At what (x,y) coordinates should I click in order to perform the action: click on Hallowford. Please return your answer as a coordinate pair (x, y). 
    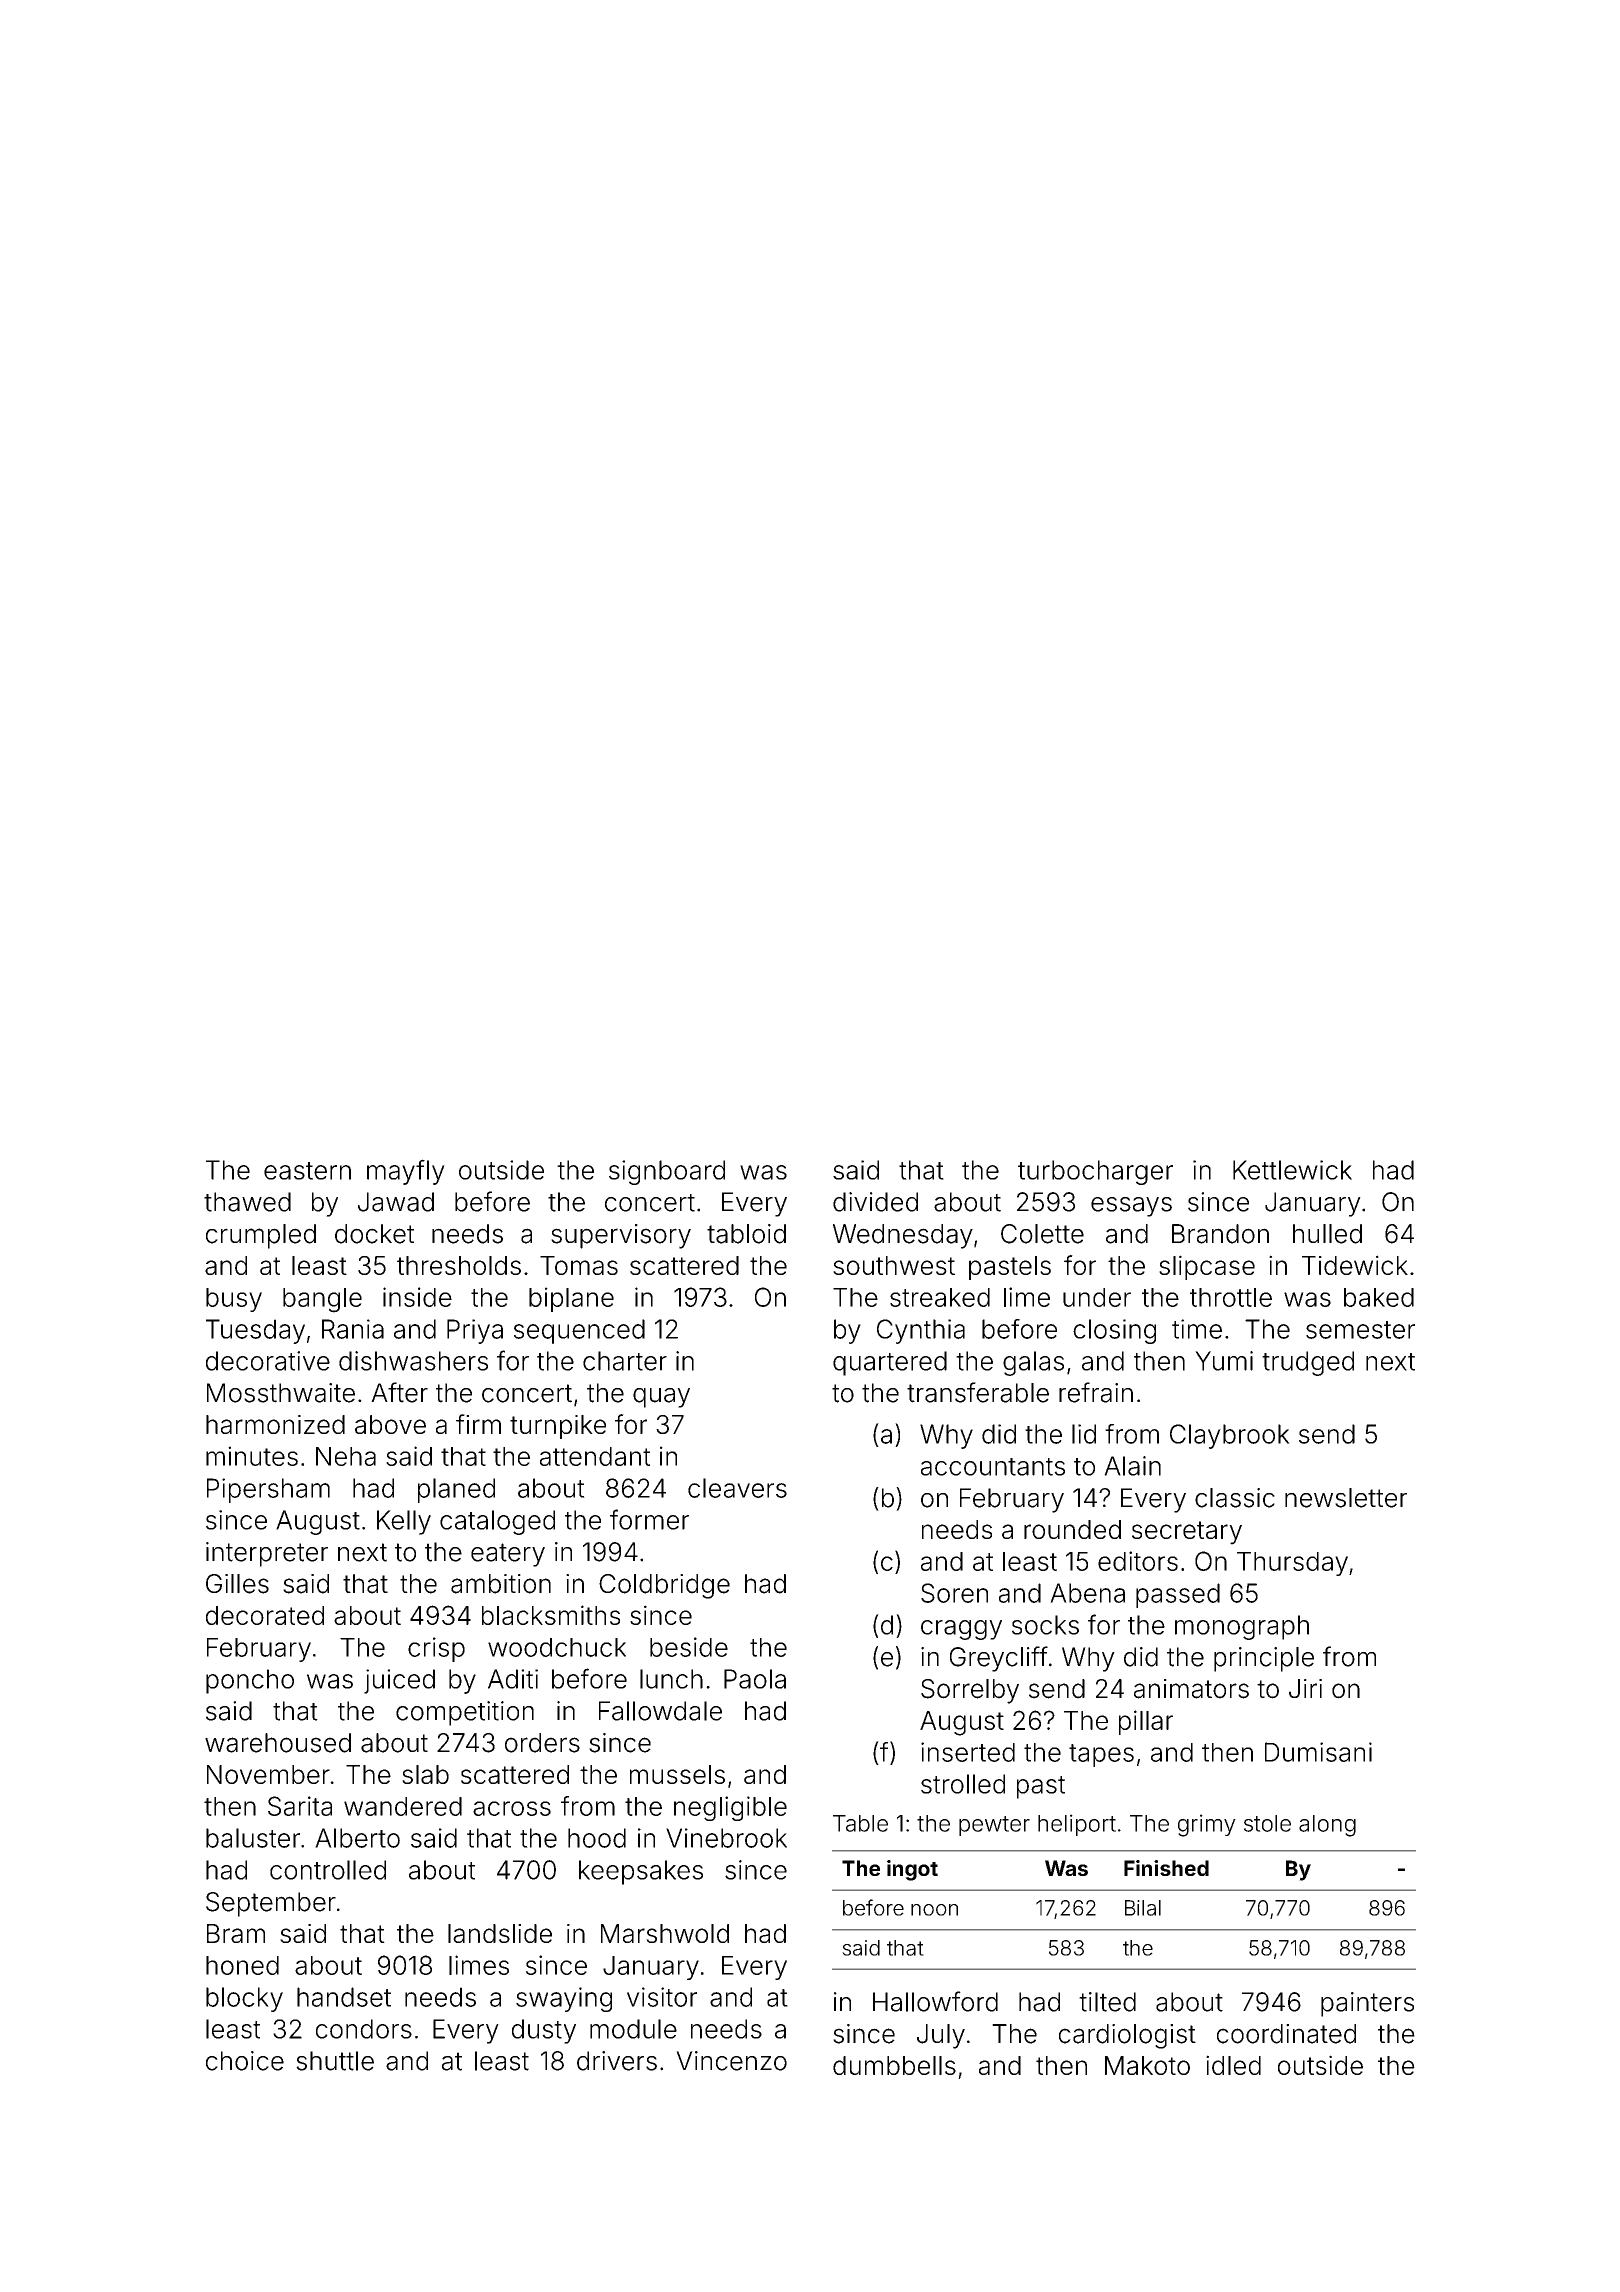
    Looking at the image, I should click on (935, 2001).
